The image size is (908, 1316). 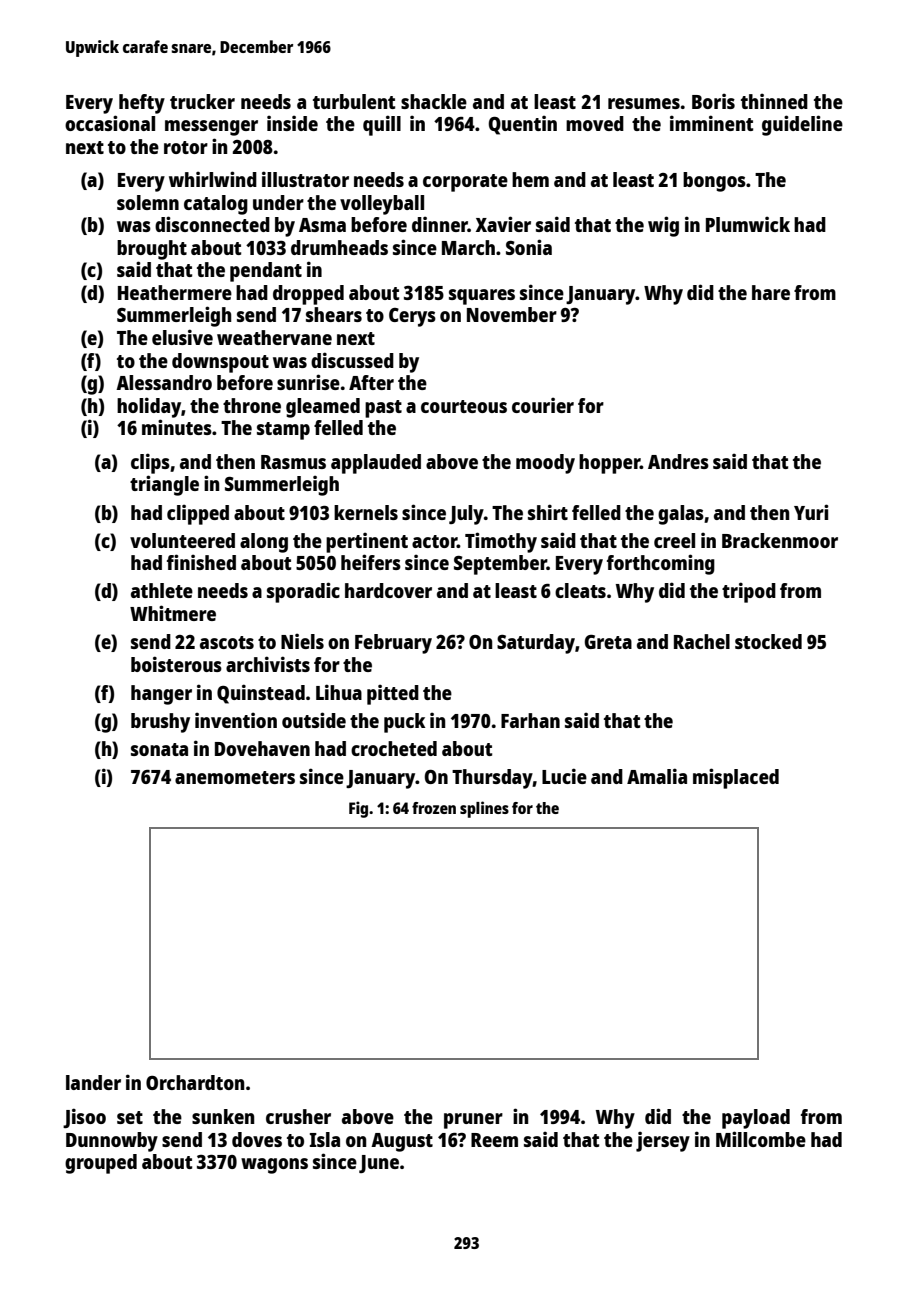 I want to click on hare, so click(x=771, y=292).
